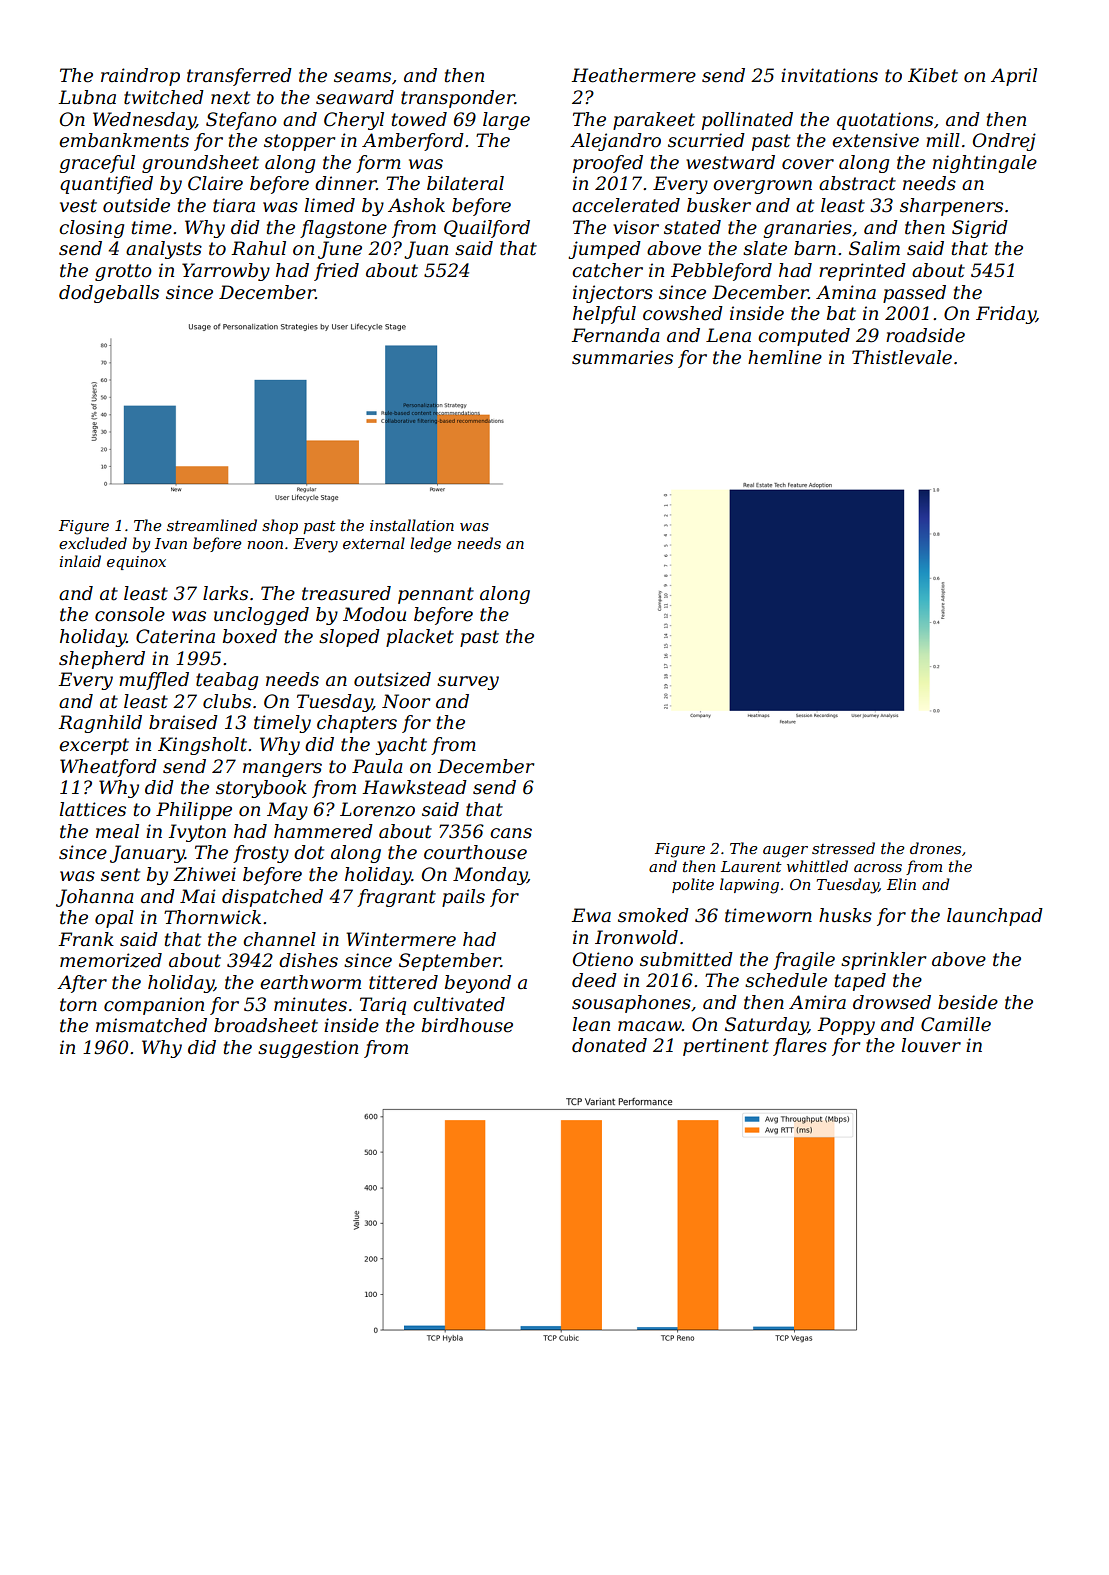 The height and width of the screenshot is (1575, 1109). I want to click on Ondrej, so click(1004, 142).
